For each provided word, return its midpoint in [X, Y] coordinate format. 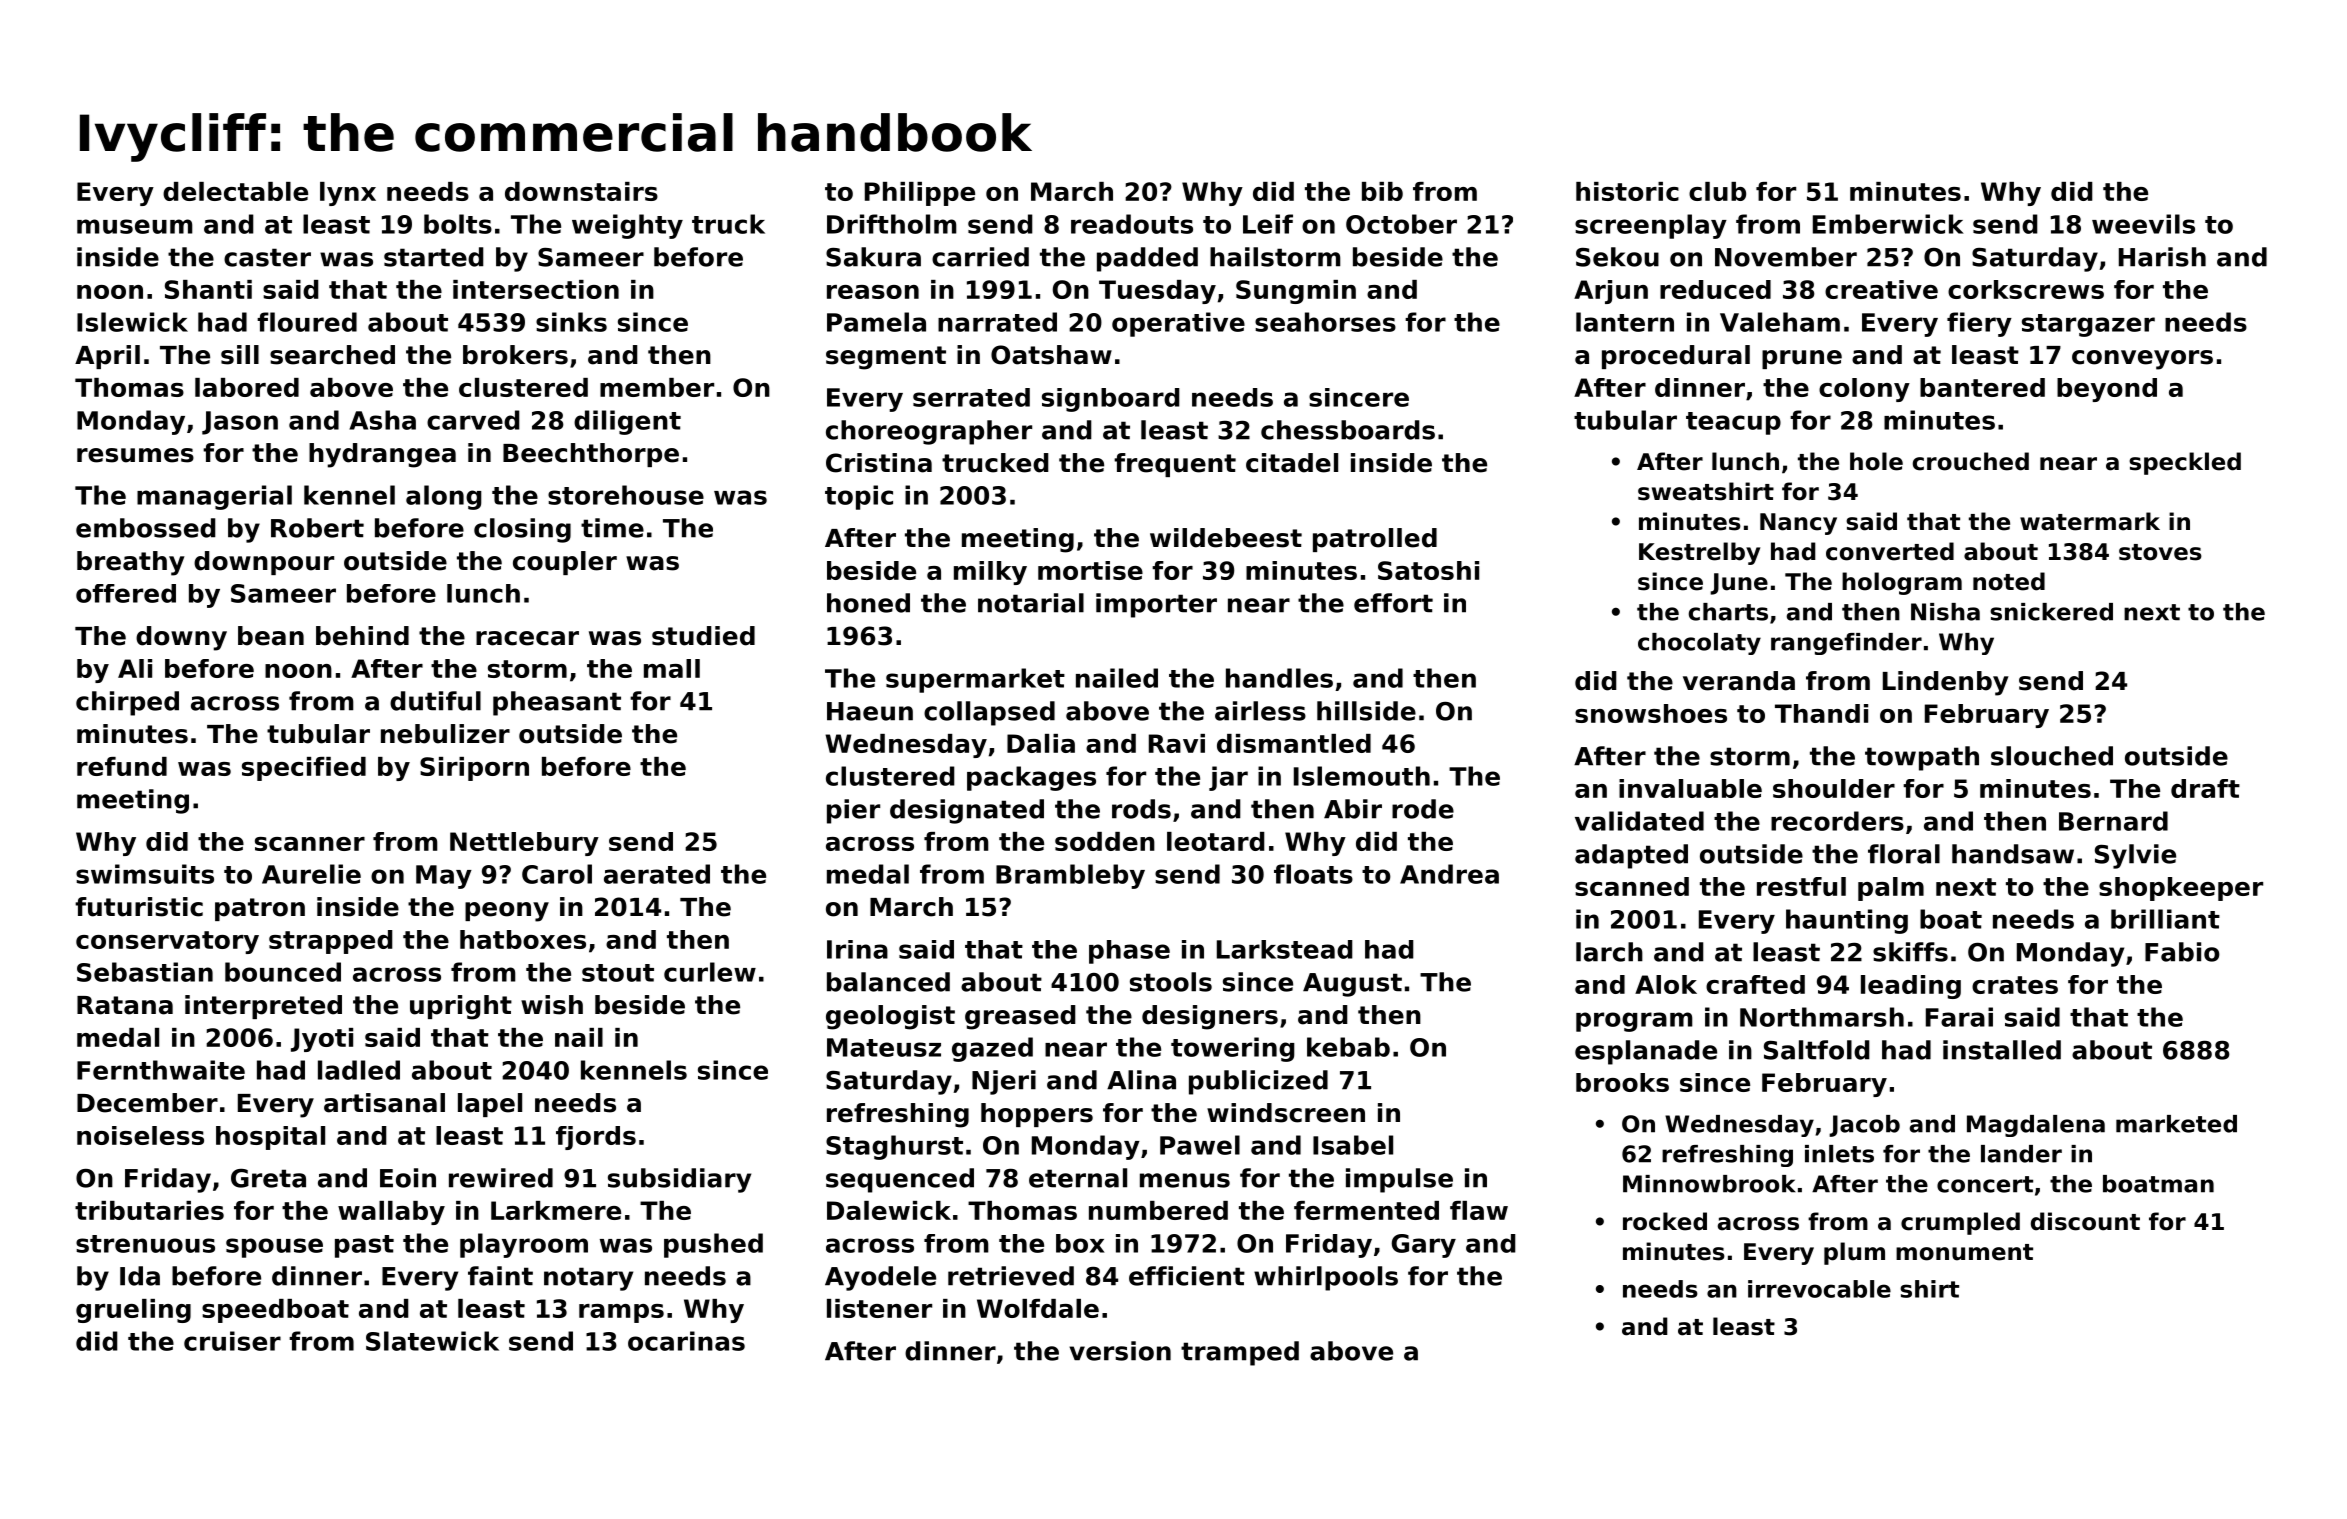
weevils [2143, 224]
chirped [127, 703]
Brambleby [1070, 876]
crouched [1971, 461]
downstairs [581, 191]
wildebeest [1226, 538]
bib [1382, 191]
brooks [1622, 1082]
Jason [240, 423]
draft [2205, 788]
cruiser [232, 1341]
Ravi [1177, 743]
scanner [310, 844]
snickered [2051, 612]
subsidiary [679, 1180]
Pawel [1200, 1145]
